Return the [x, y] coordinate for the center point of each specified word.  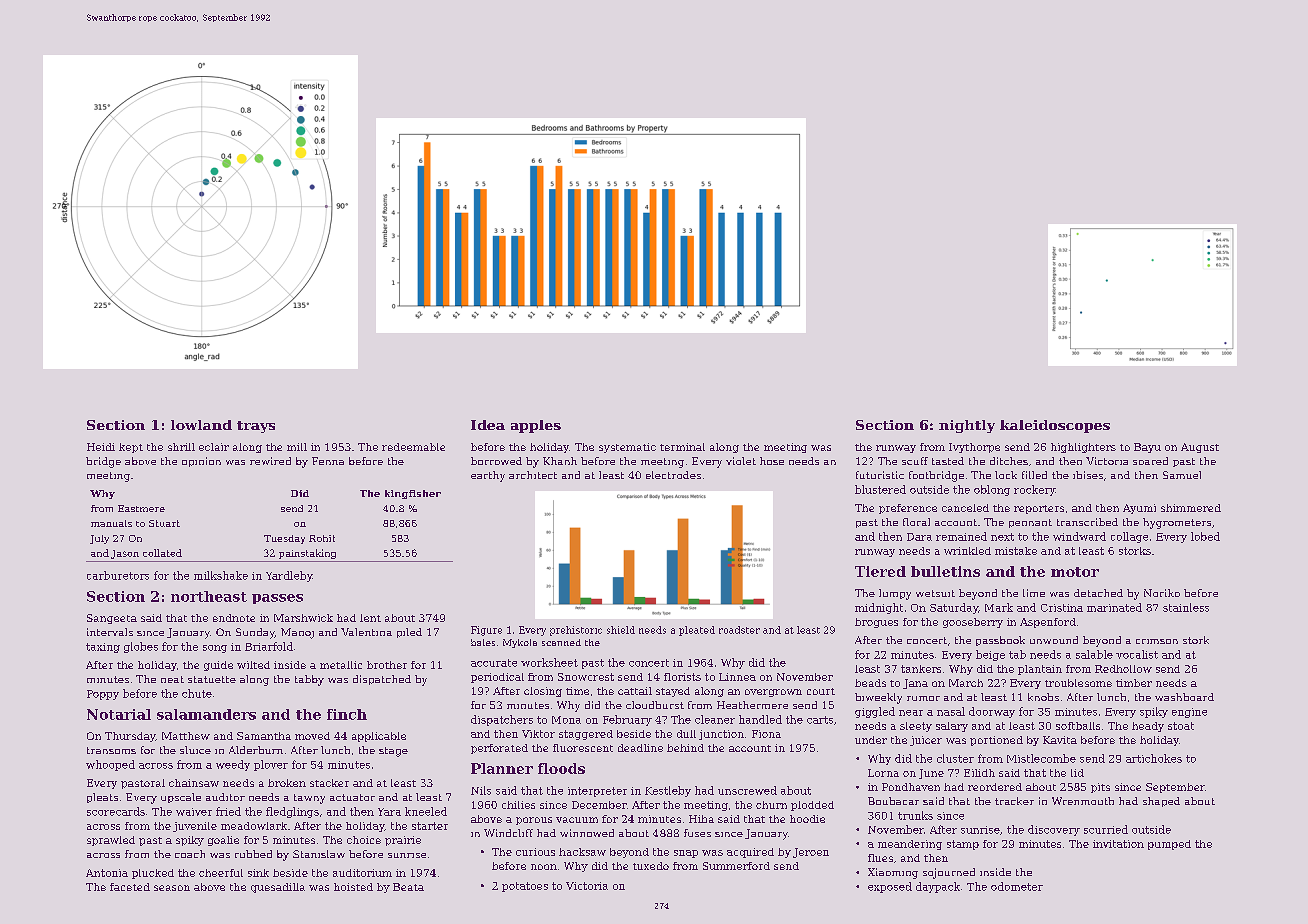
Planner [502, 768]
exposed [890, 887]
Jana [915, 684]
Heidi [101, 447]
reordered [995, 787]
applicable [379, 737]
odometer [1017, 886]
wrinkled [967, 551]
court [821, 691]
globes [141, 647]
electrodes [673, 475]
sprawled [111, 841]
